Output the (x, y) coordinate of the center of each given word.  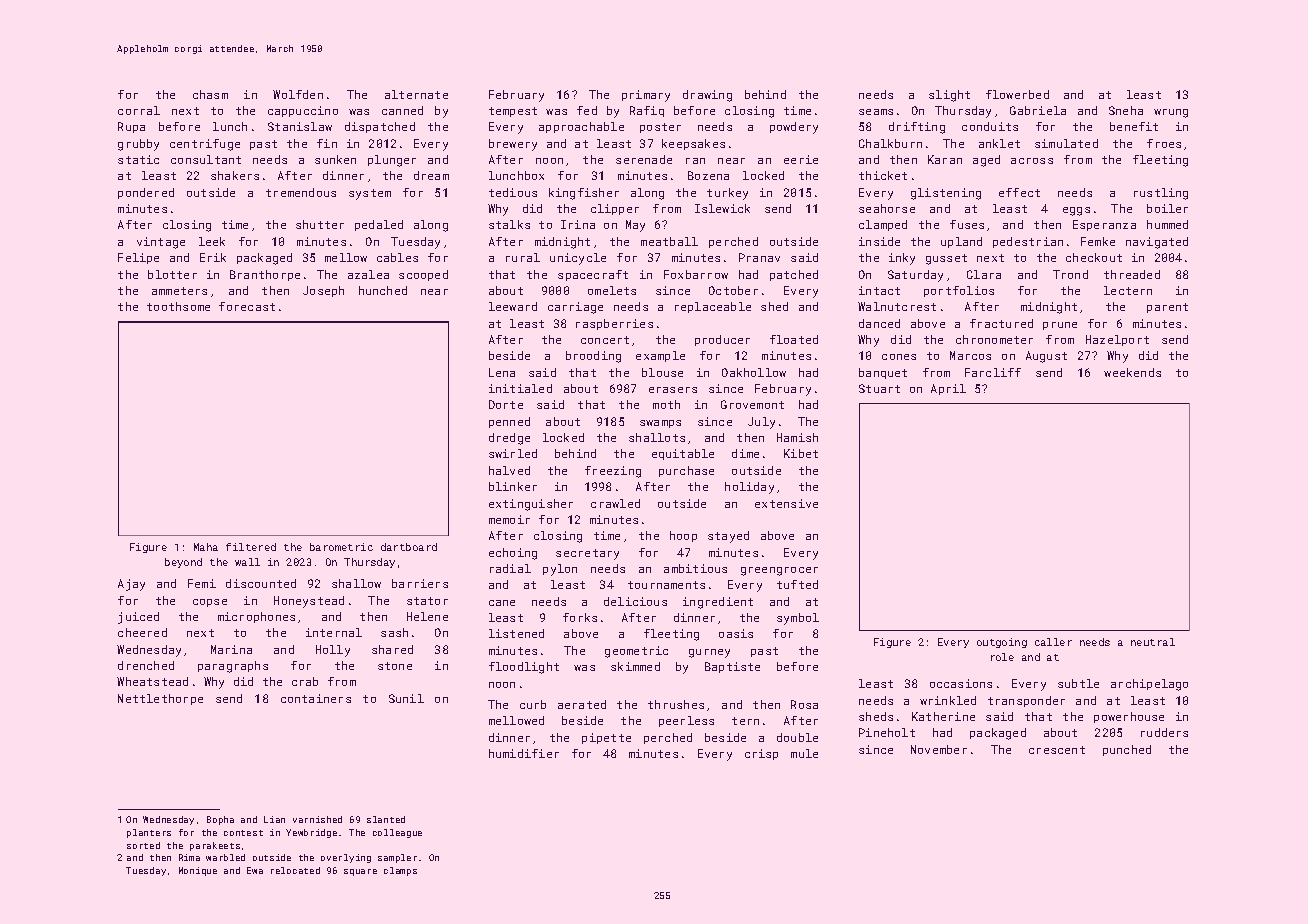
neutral (1153, 642)
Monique (198, 871)
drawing (707, 96)
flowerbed (1017, 94)
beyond (183, 563)
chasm (210, 94)
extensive (786, 503)
